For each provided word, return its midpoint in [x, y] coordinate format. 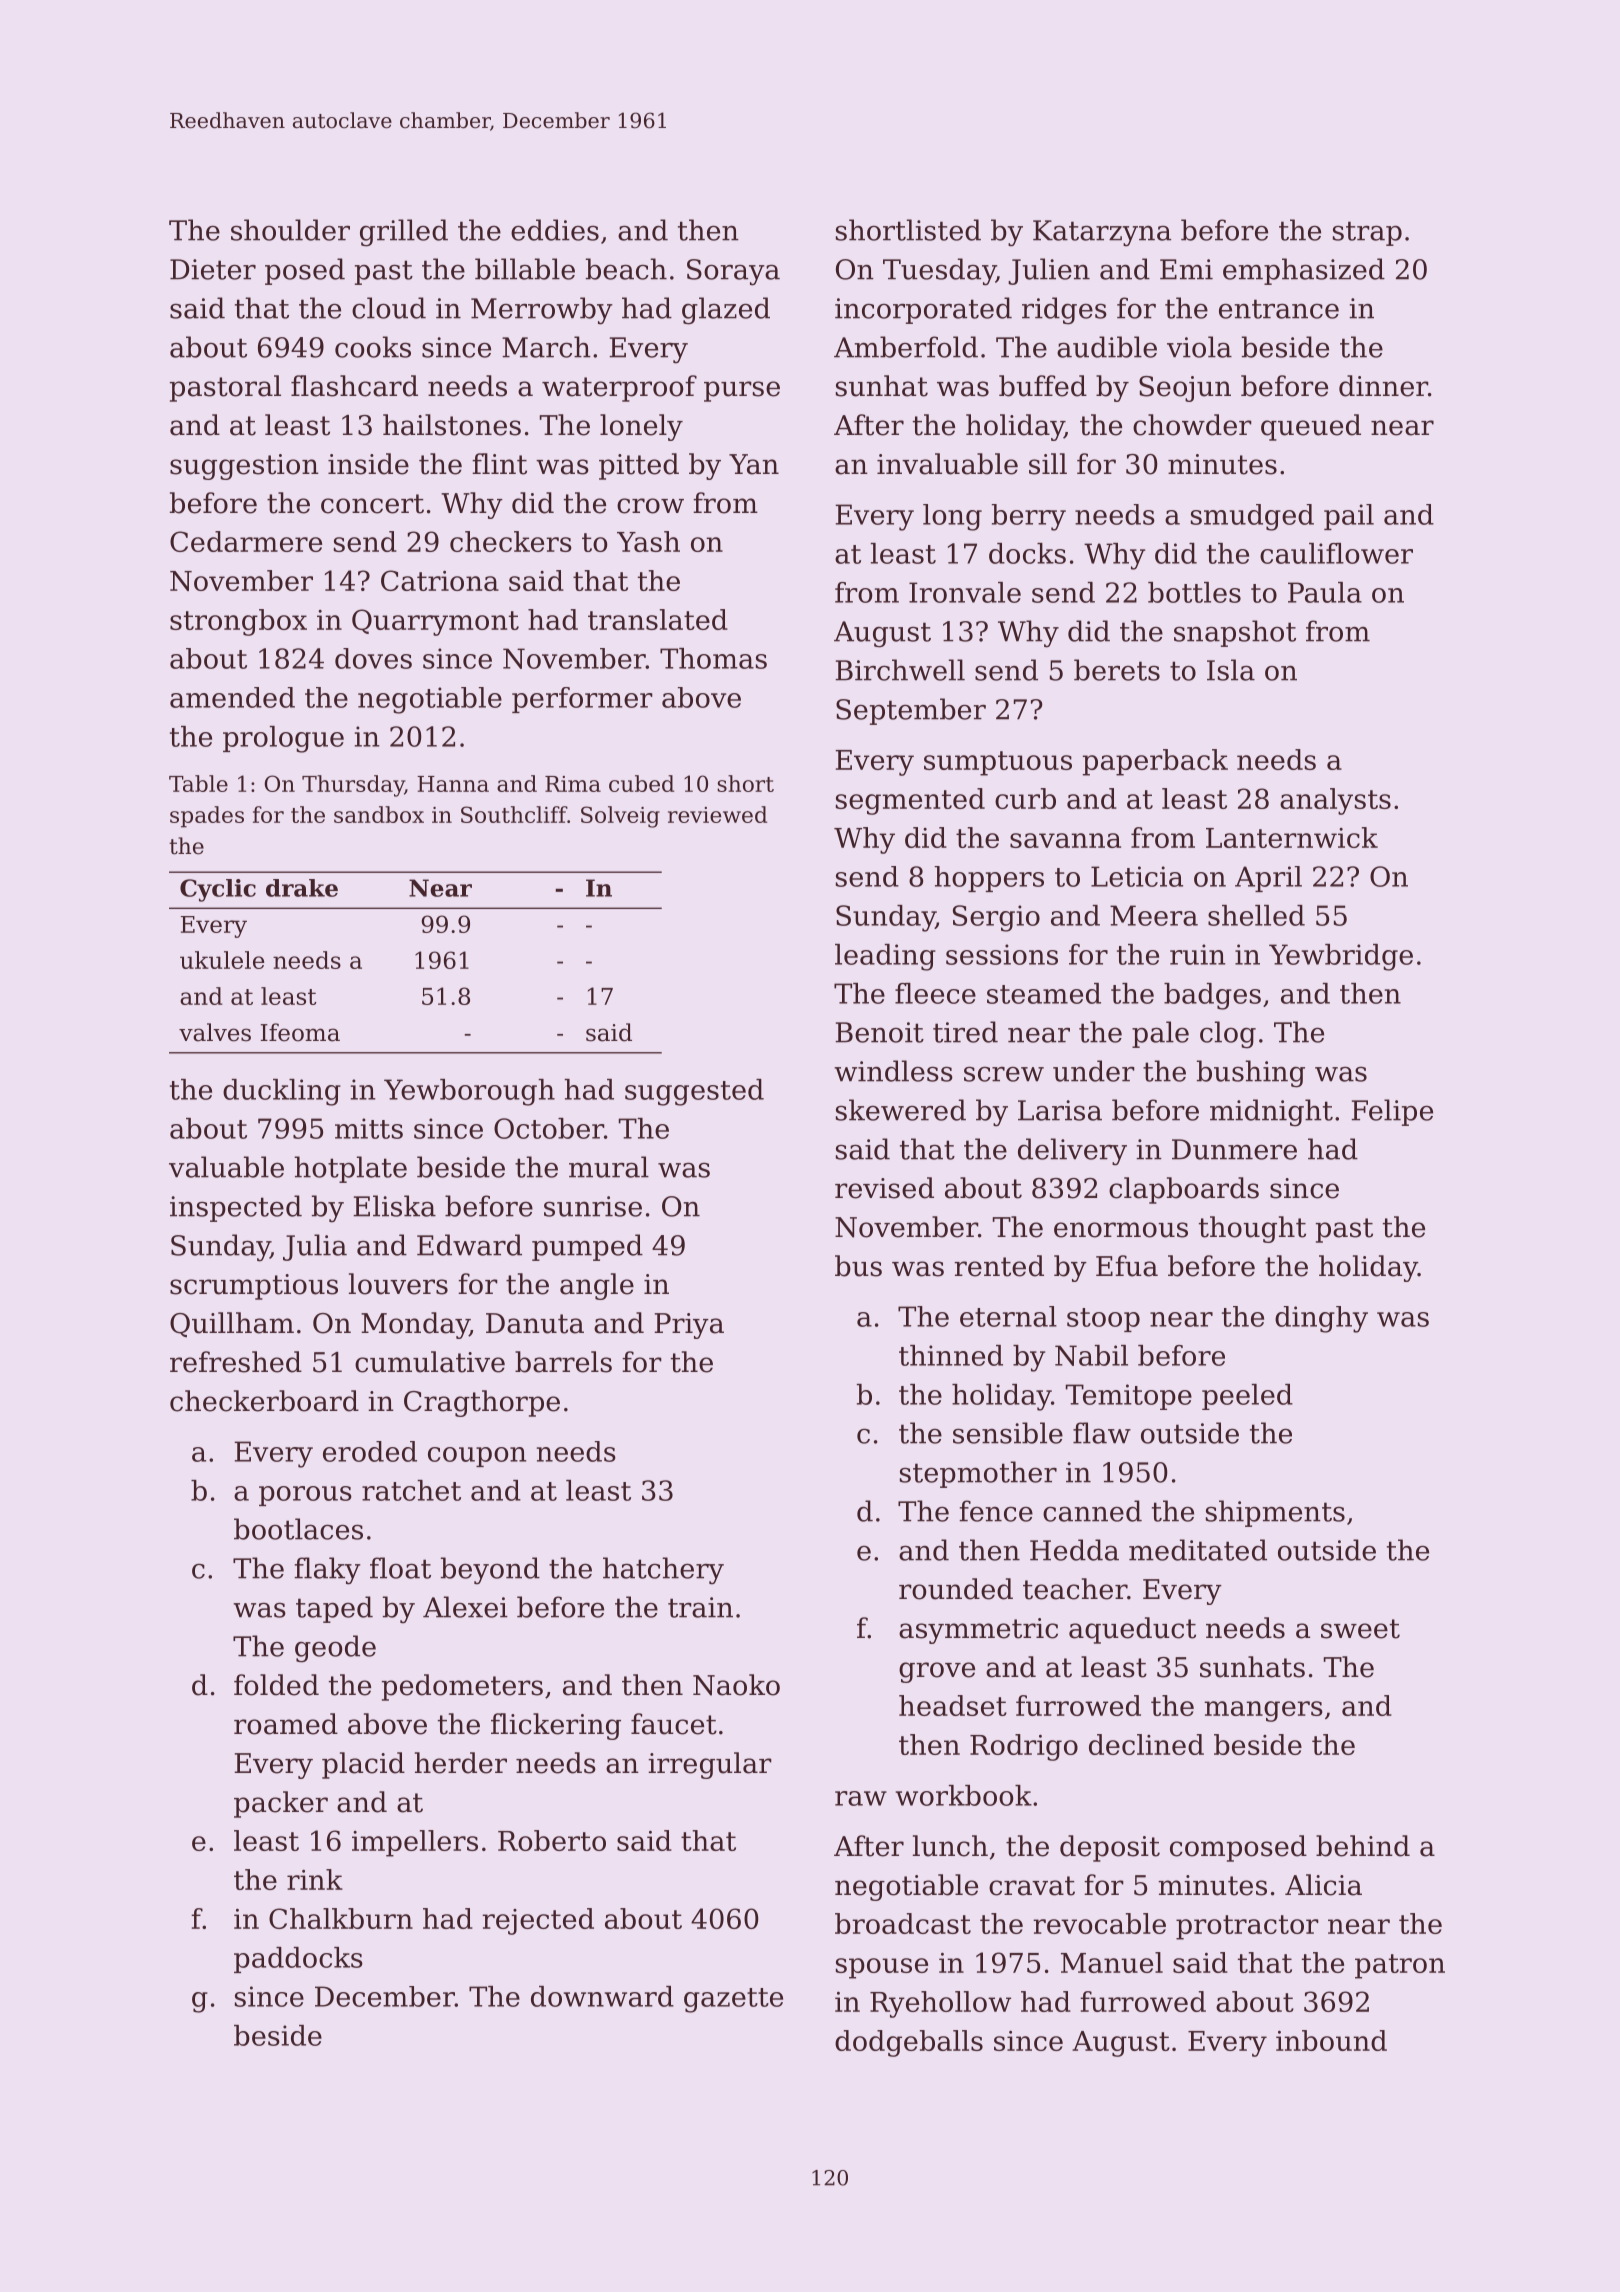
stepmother [978, 1474]
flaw [1102, 1433]
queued [1311, 427]
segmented [910, 801]
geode [335, 1649]
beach [626, 269]
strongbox [238, 622]
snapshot [1235, 633]
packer [281, 1804]
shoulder [290, 230]
